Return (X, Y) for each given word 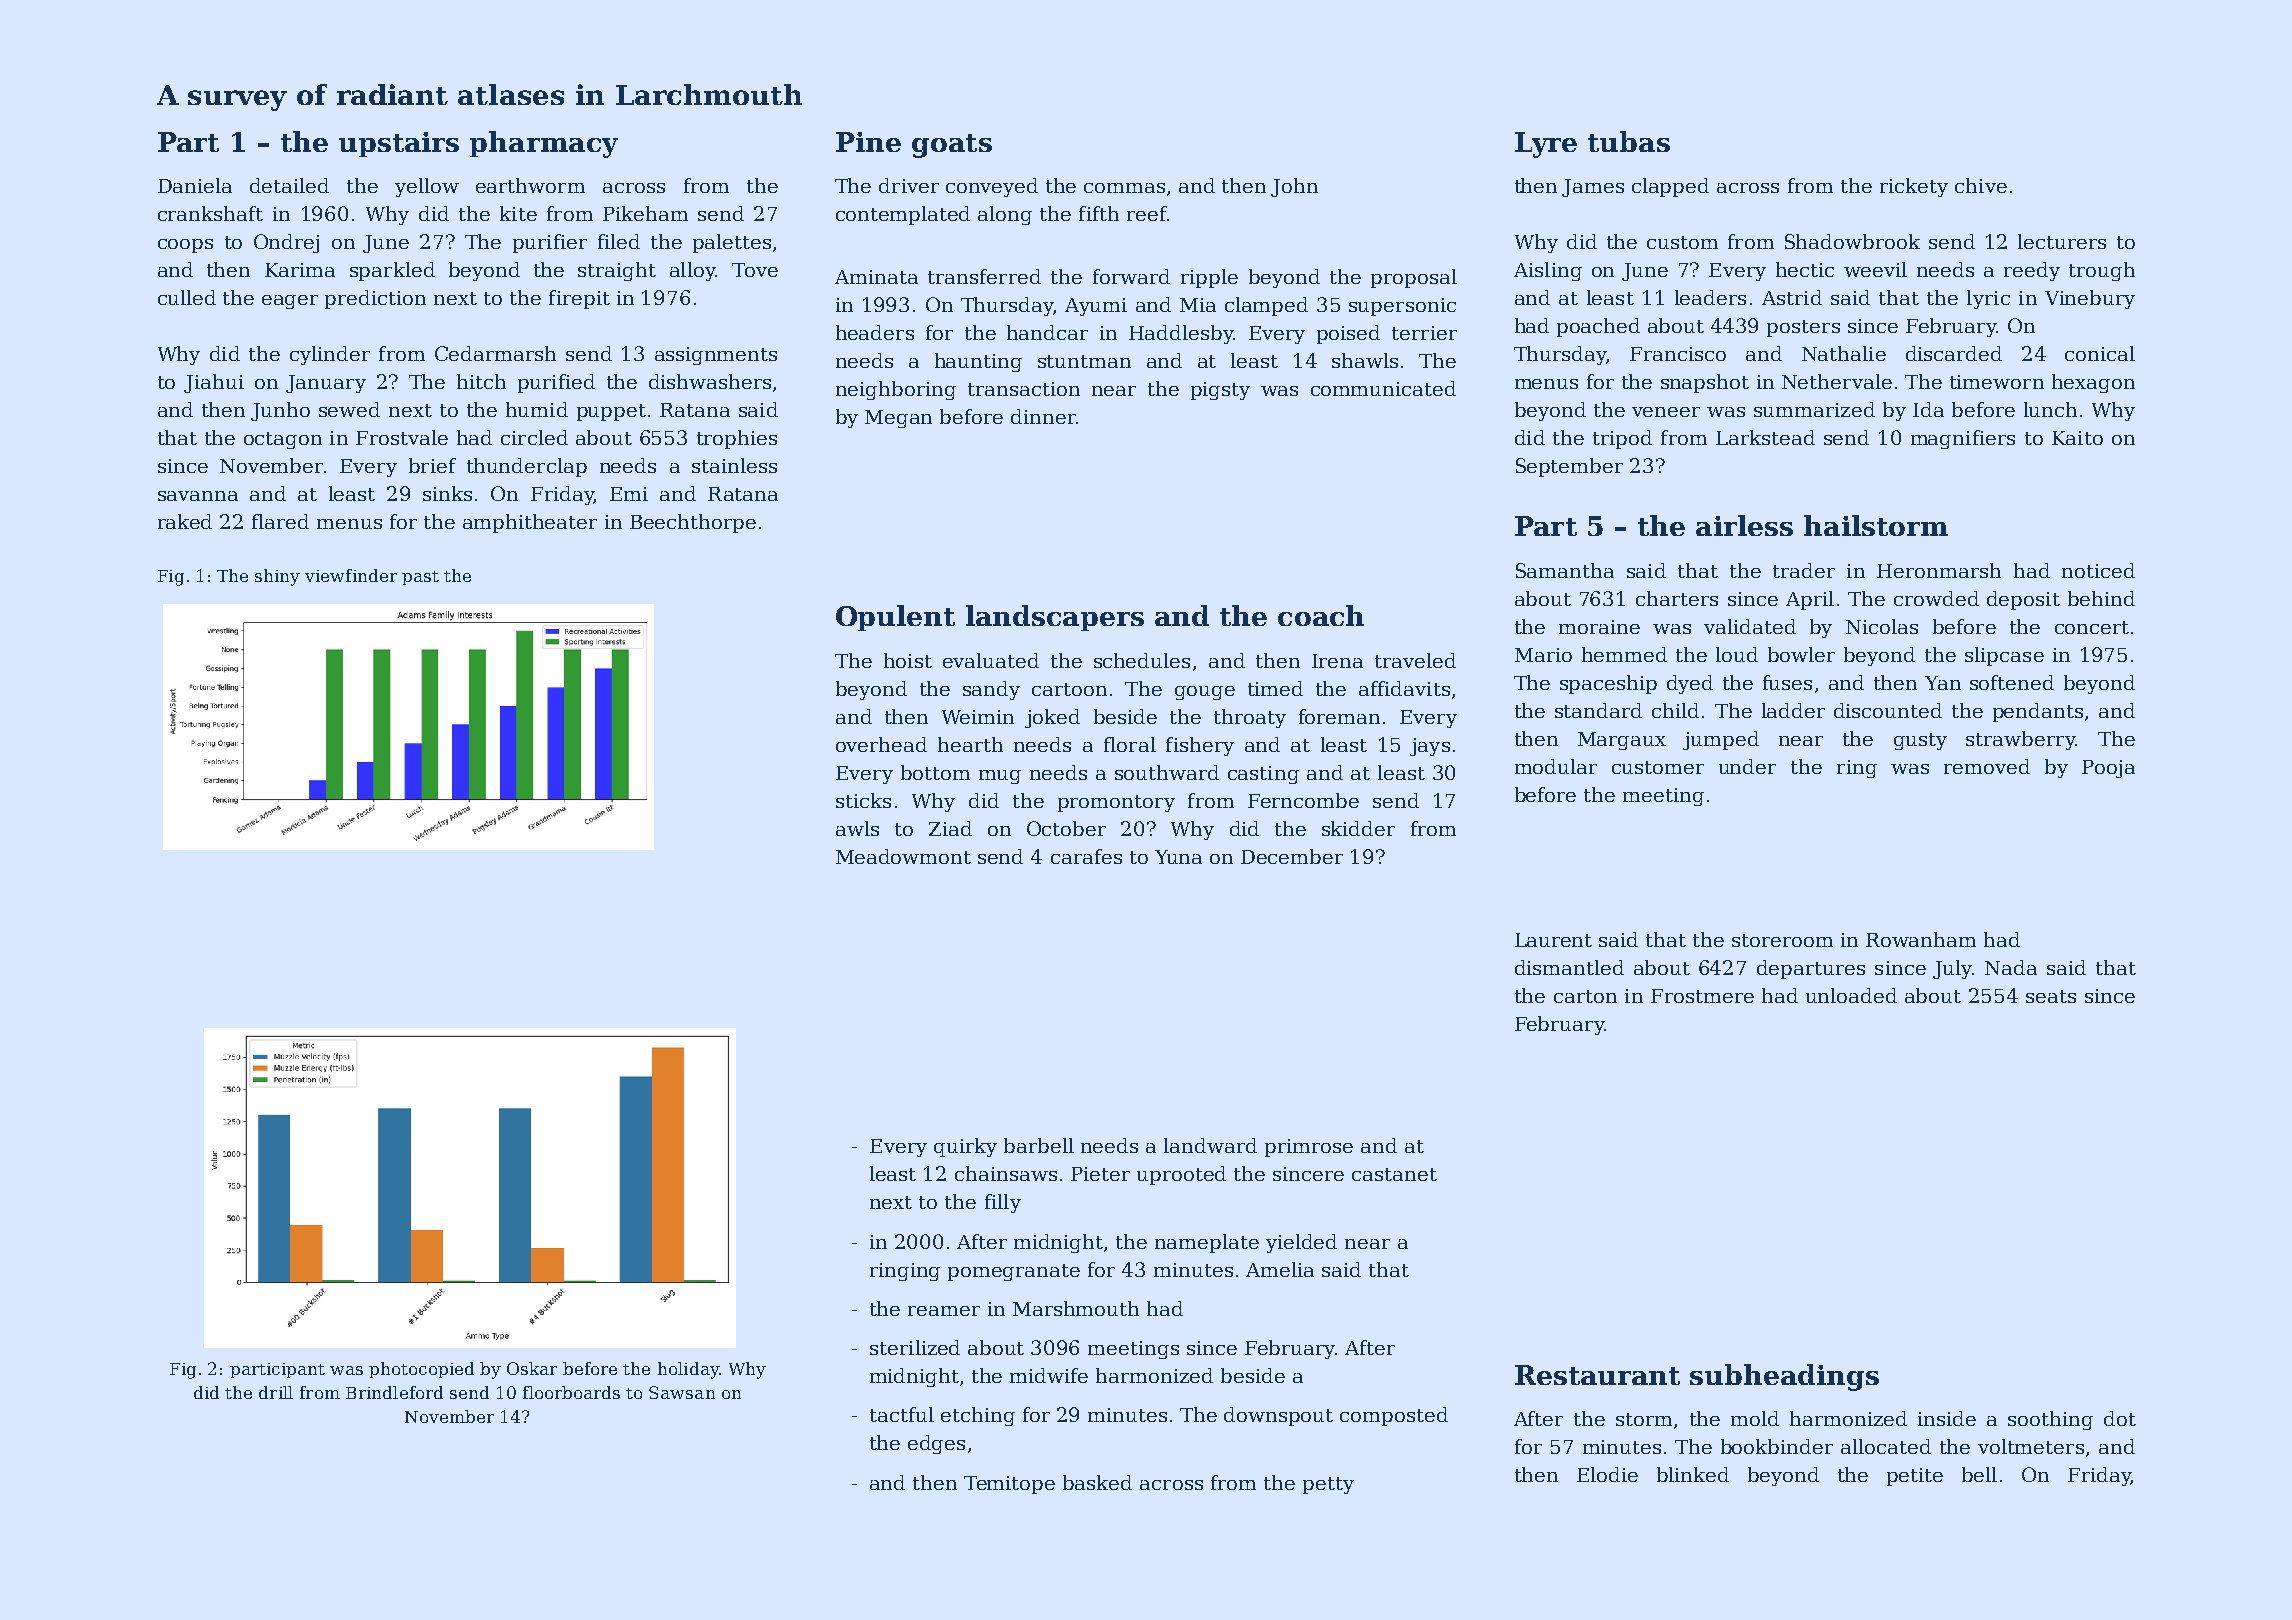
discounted (1888, 710)
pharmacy (544, 144)
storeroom (1782, 940)
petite (1915, 1477)
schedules (1142, 660)
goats (952, 146)
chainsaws (1006, 1173)
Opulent (895, 618)
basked (1097, 1482)
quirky (965, 1147)
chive (1981, 185)
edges (936, 1444)
